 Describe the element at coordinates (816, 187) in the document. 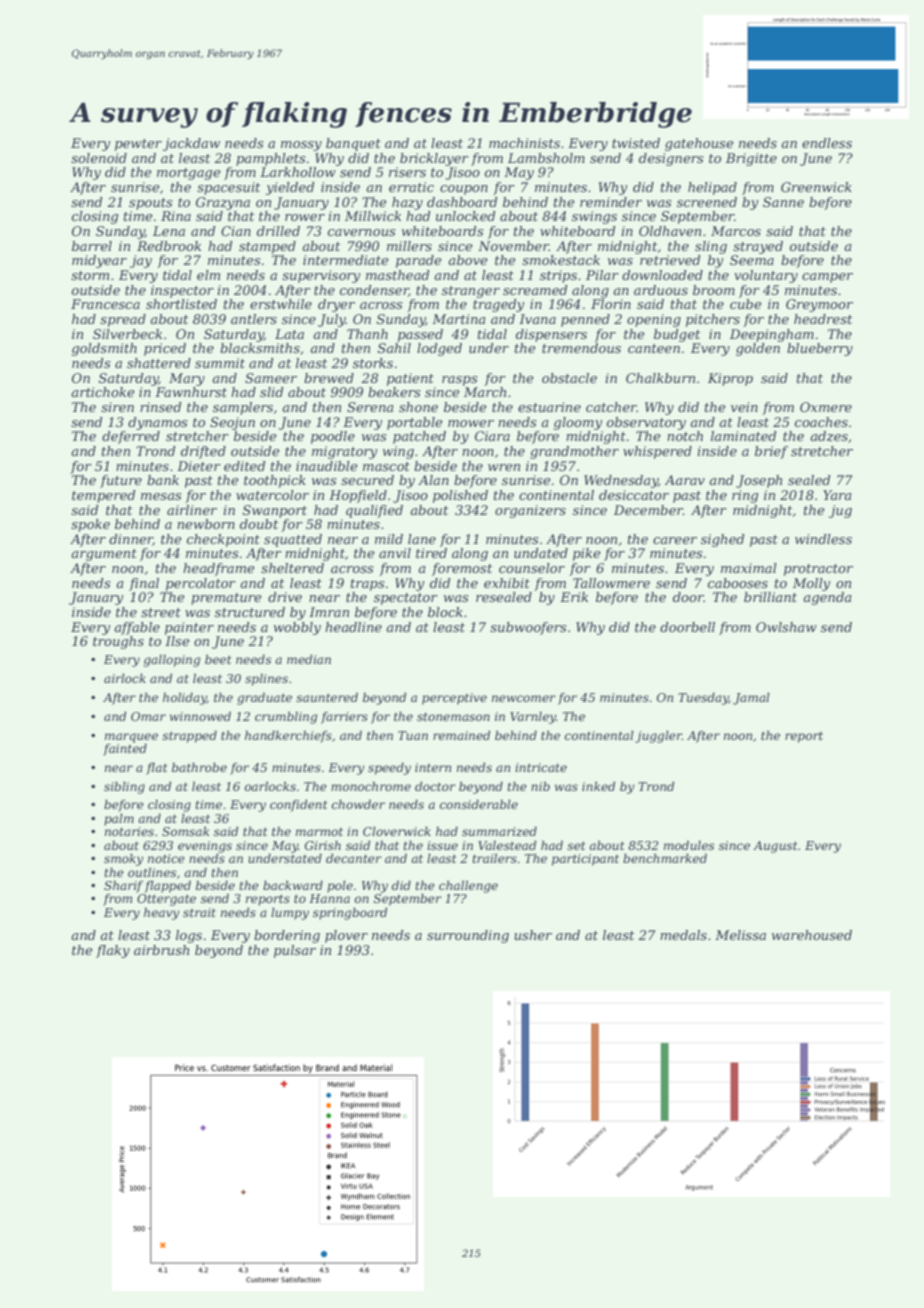

I see `Greenwick` at that location.
